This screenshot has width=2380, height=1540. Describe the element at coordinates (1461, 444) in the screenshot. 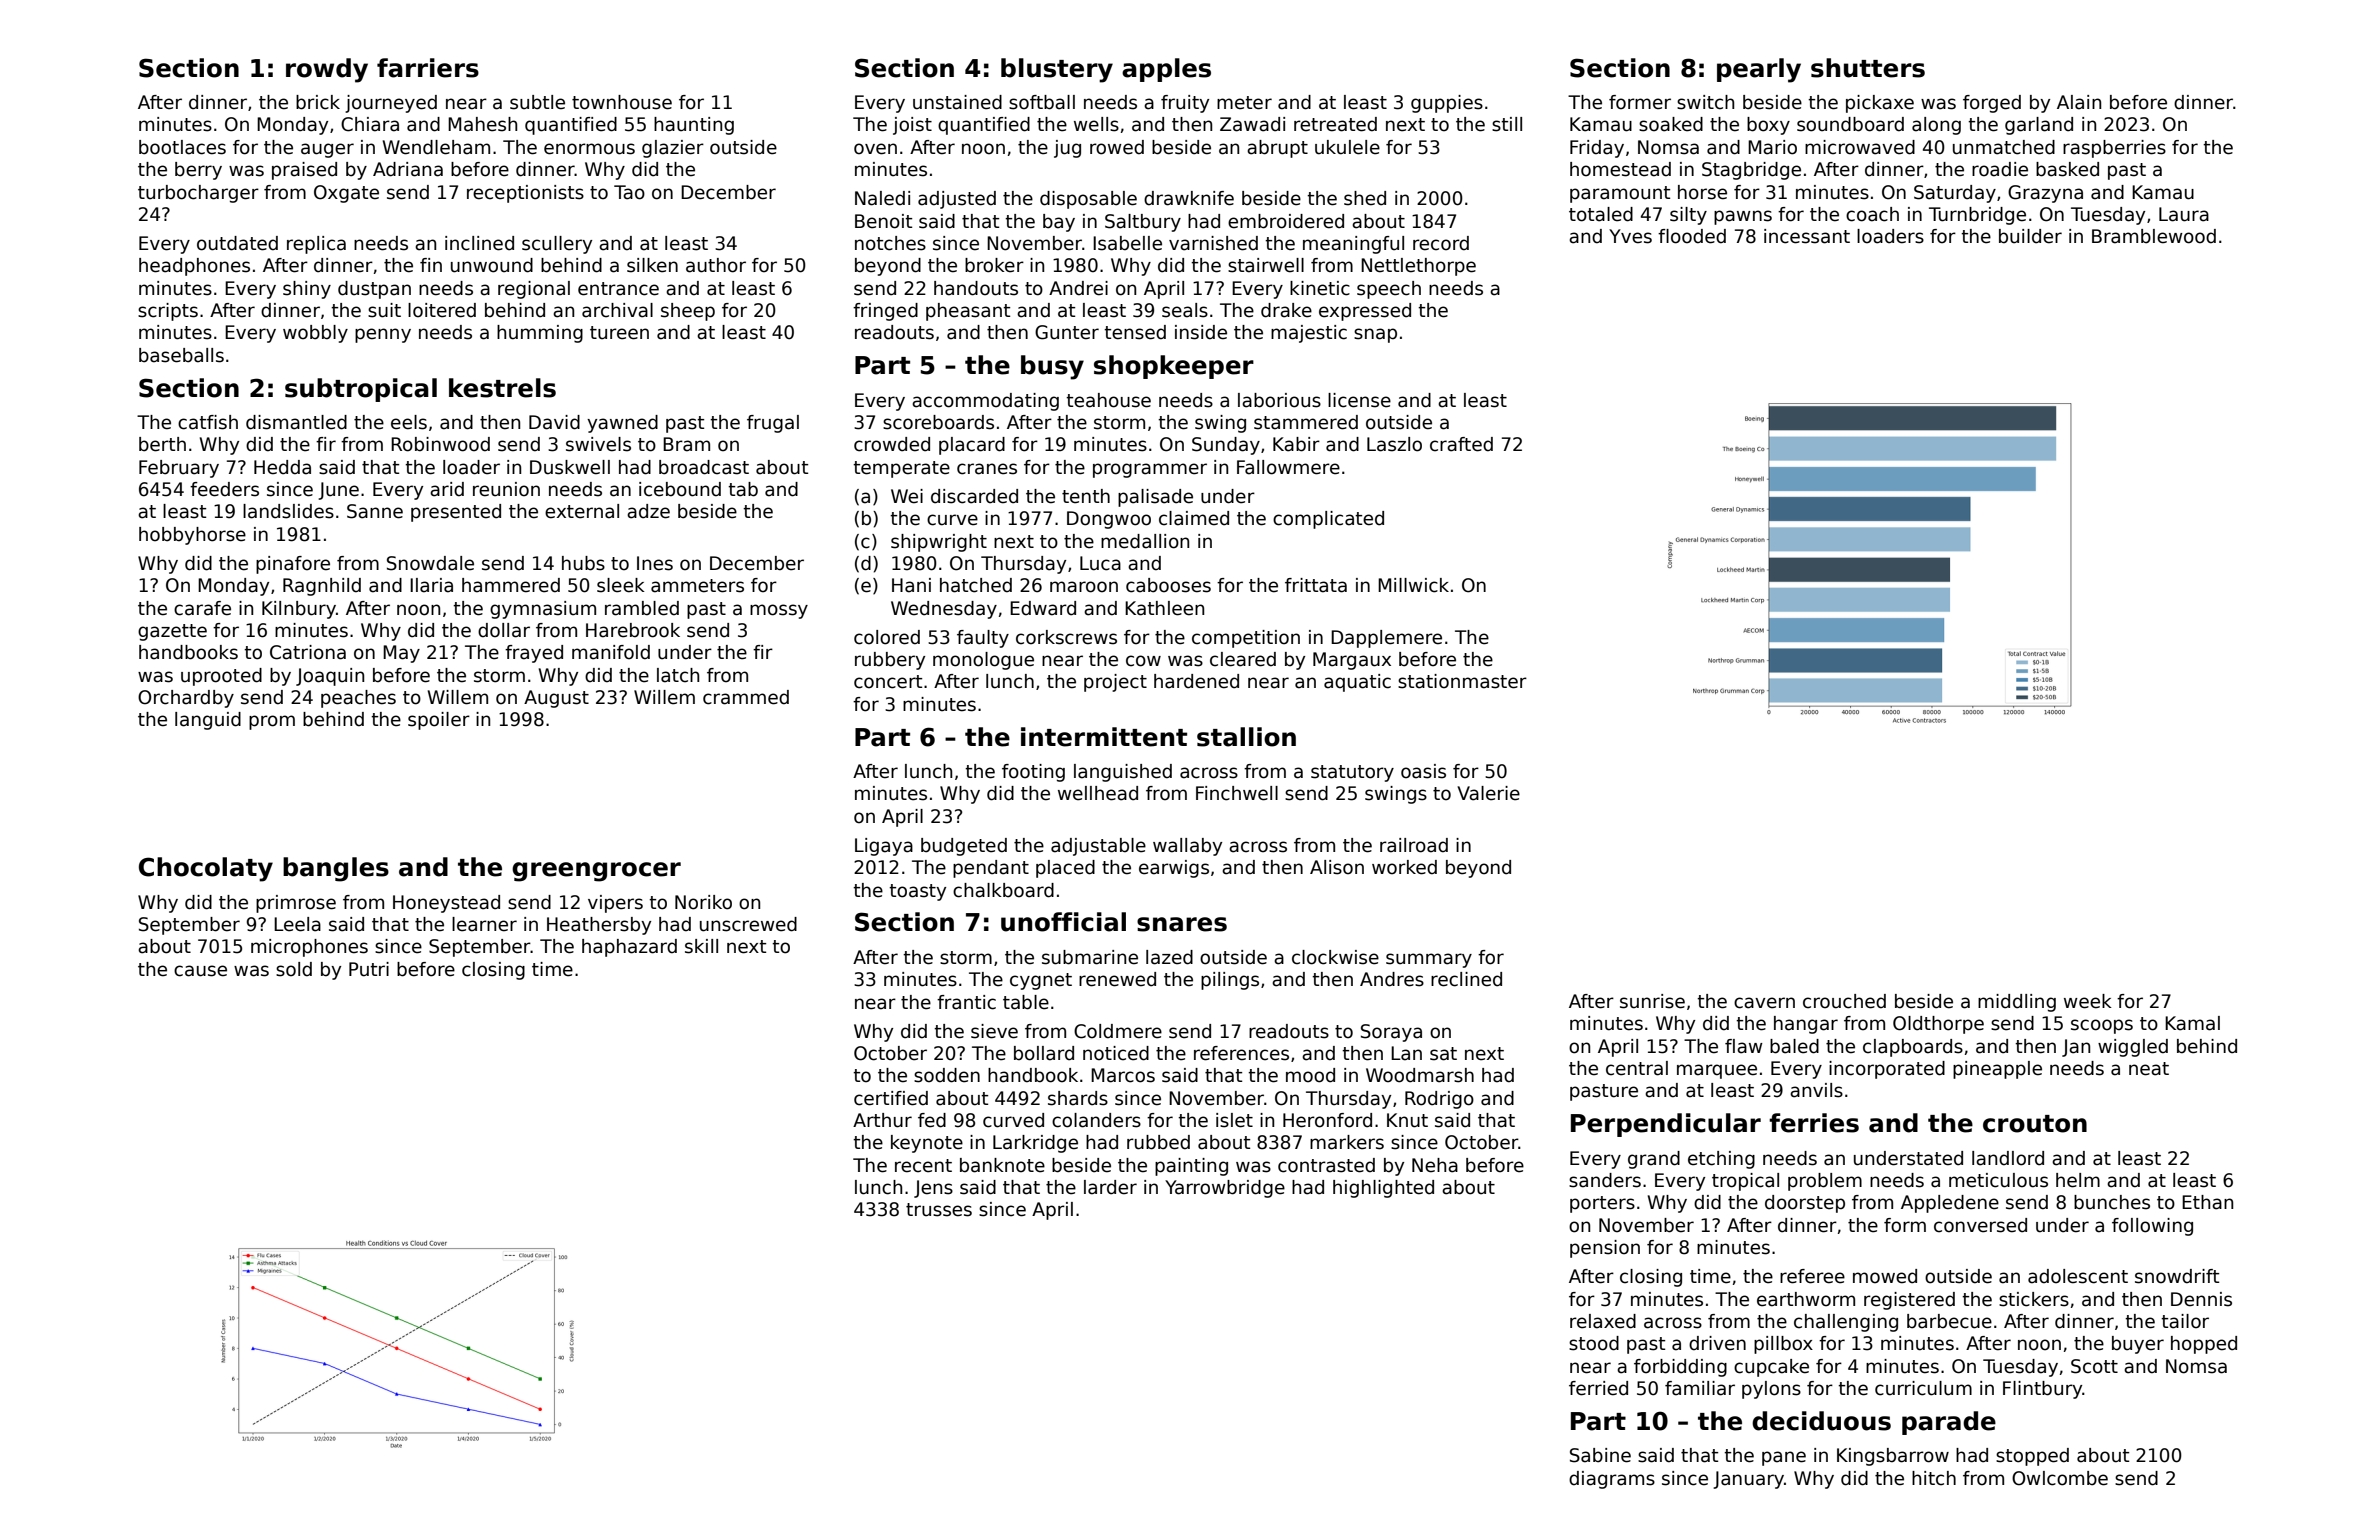

I see `crafted` at that location.
